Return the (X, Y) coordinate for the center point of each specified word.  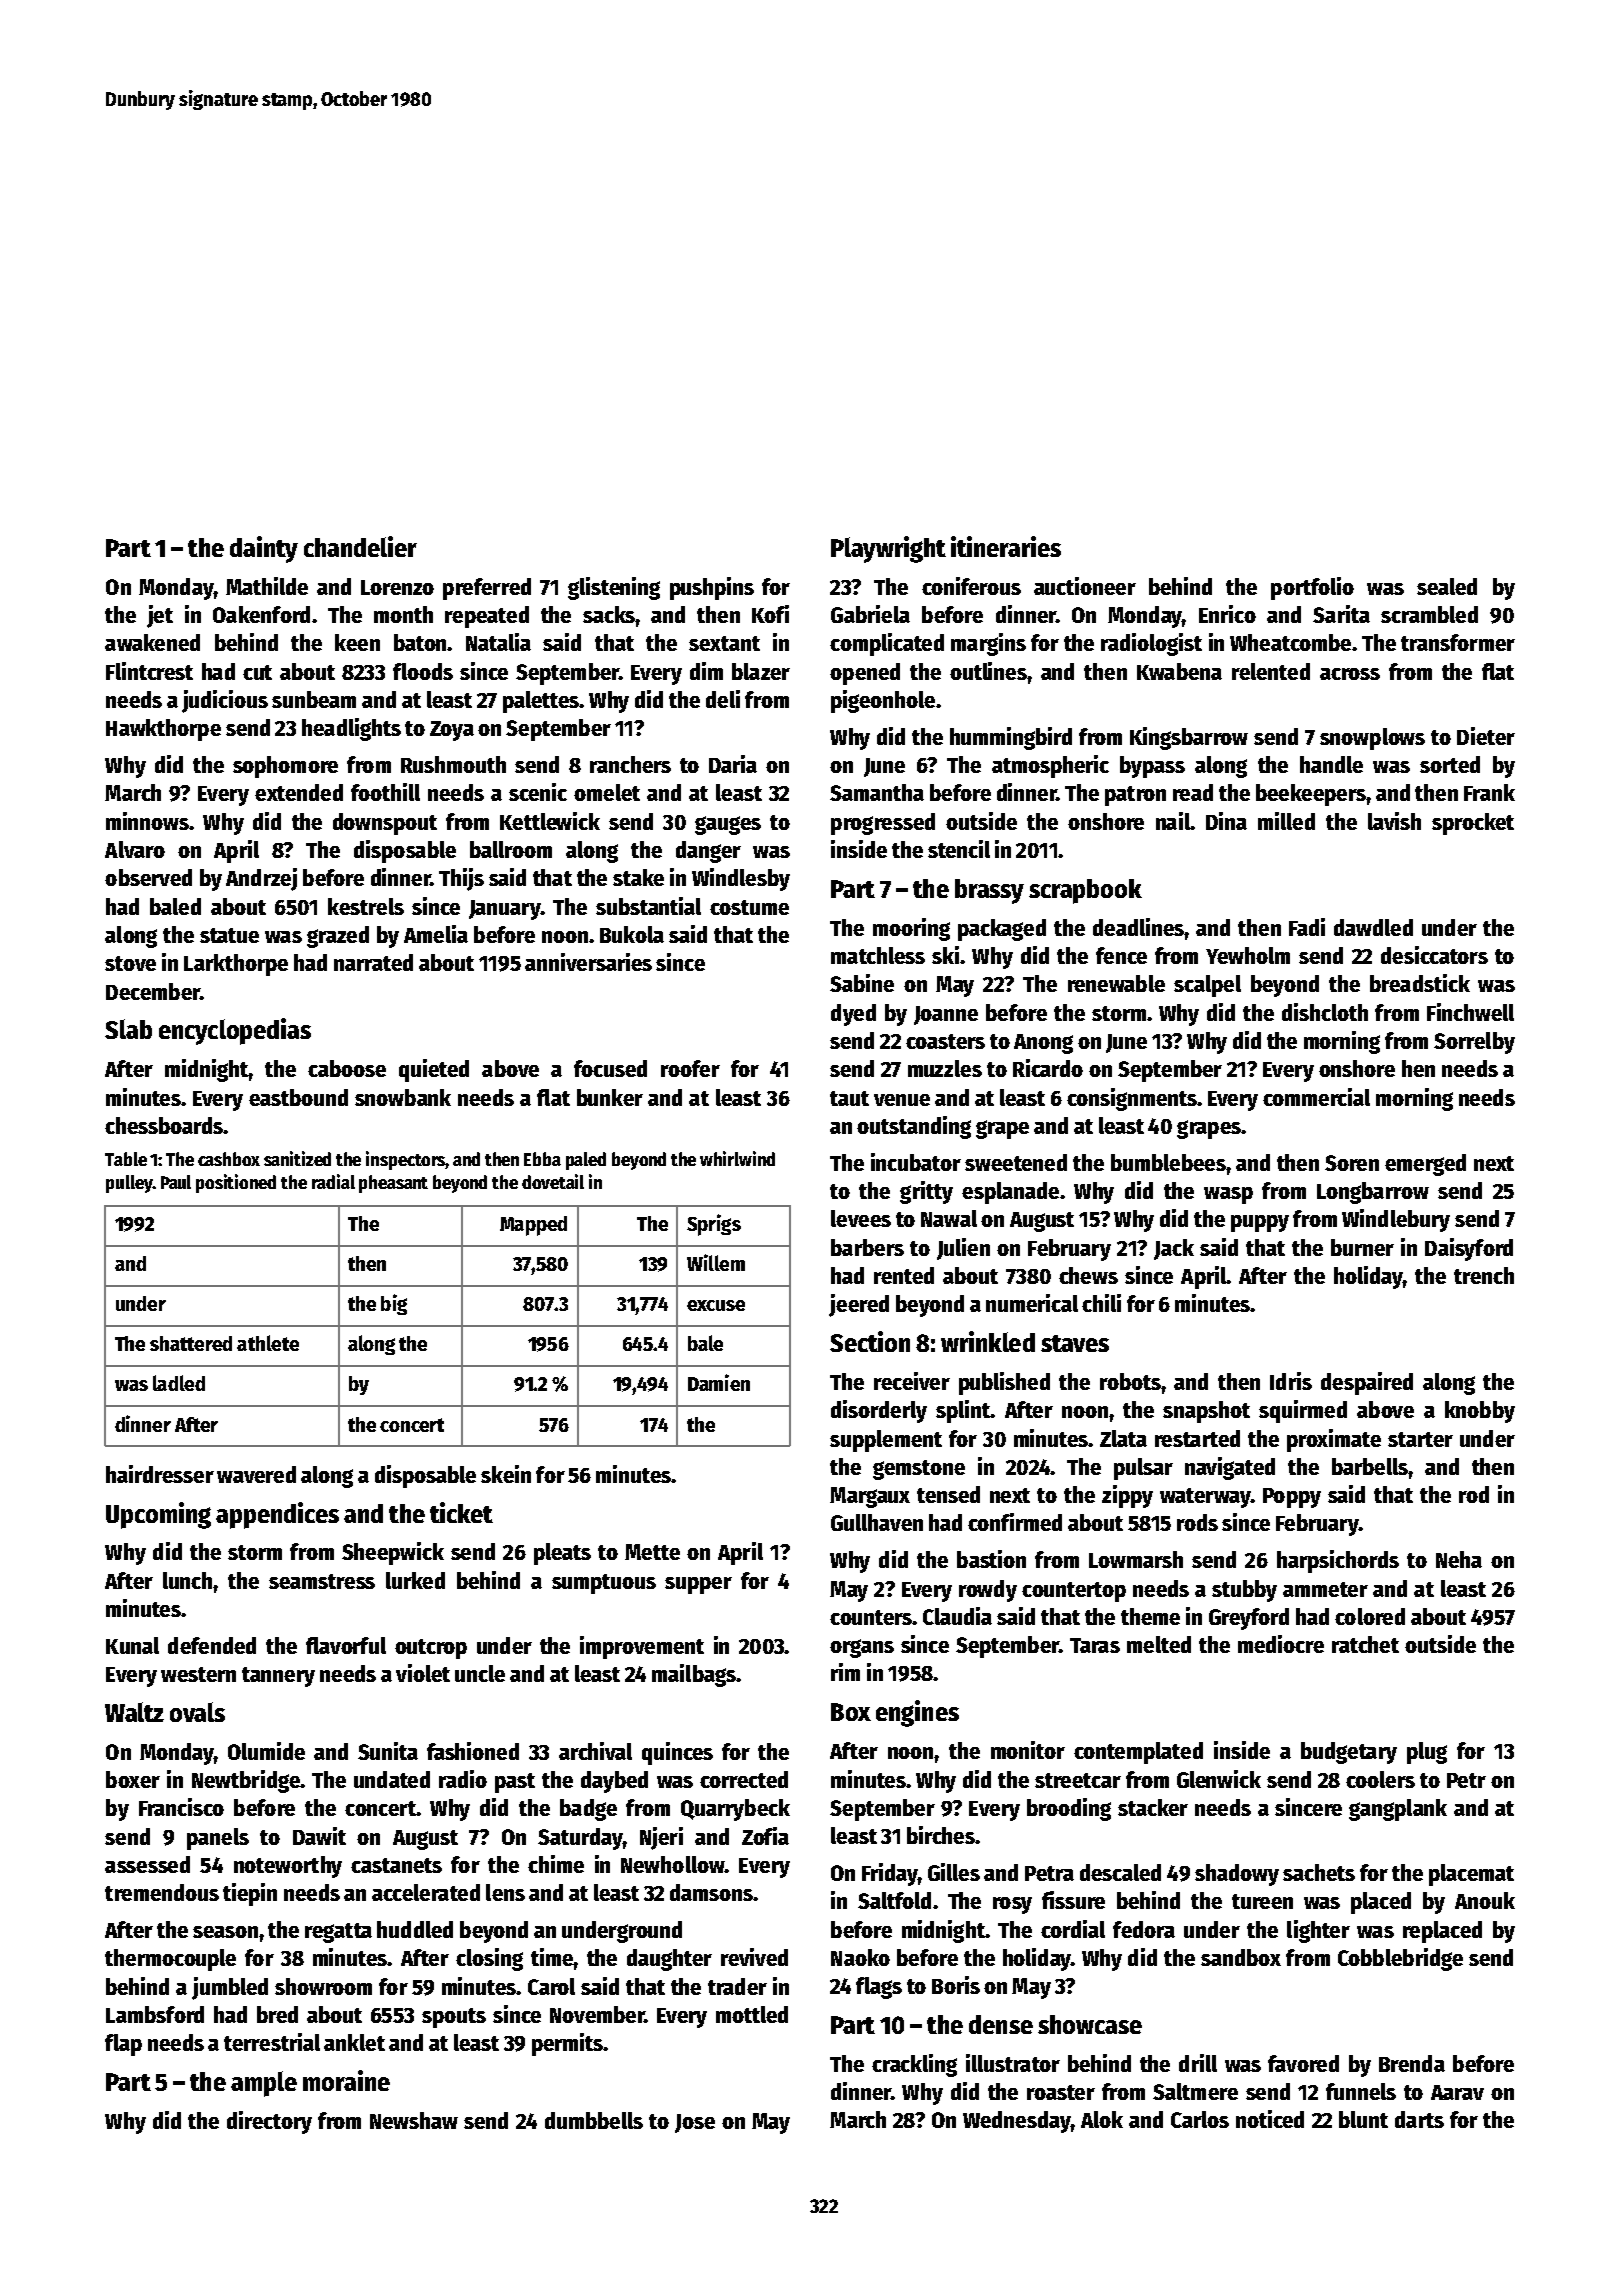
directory (269, 2122)
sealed (1447, 586)
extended (299, 792)
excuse (716, 1305)
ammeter (1325, 1589)
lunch (187, 1580)
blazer (761, 671)
